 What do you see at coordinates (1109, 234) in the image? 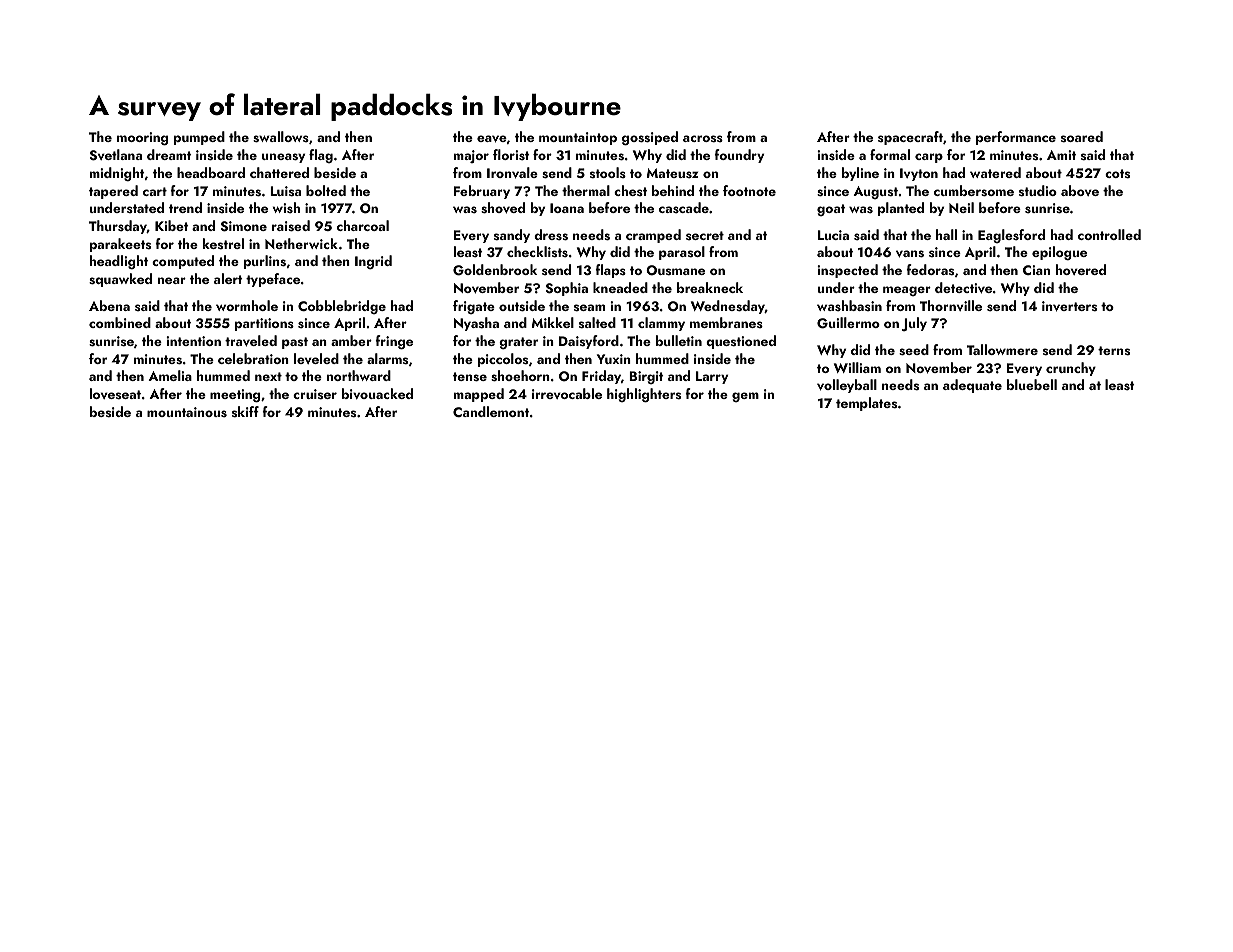
I see `controlled` at bounding box center [1109, 234].
